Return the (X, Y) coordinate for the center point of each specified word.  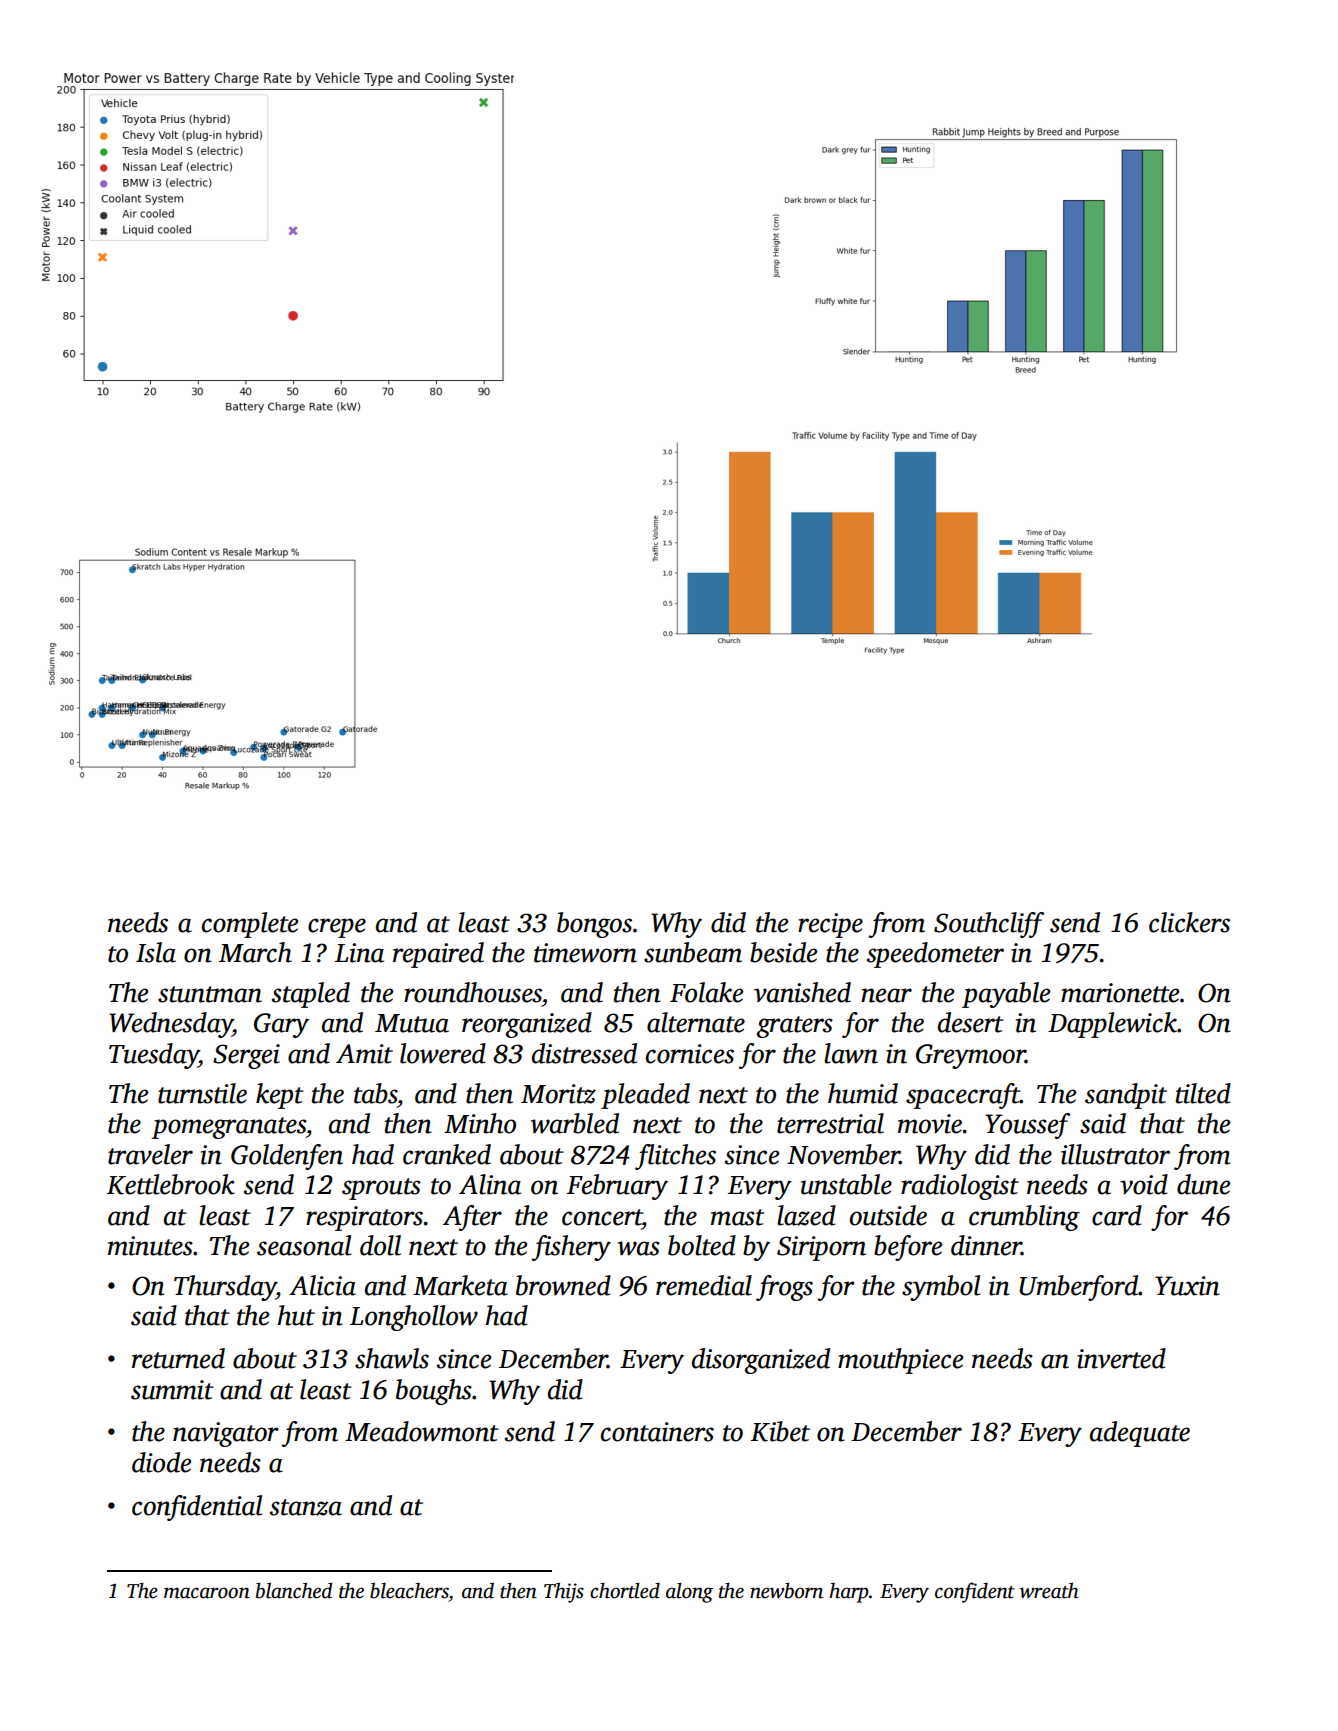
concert (602, 1217)
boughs (434, 1392)
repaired (438, 955)
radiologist (960, 1187)
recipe (830, 925)
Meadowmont (422, 1431)
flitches (675, 1157)
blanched (294, 1590)
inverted (1121, 1358)
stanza (306, 1507)
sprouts (381, 1189)
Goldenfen (287, 1157)
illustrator (1115, 1154)
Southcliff (989, 925)
